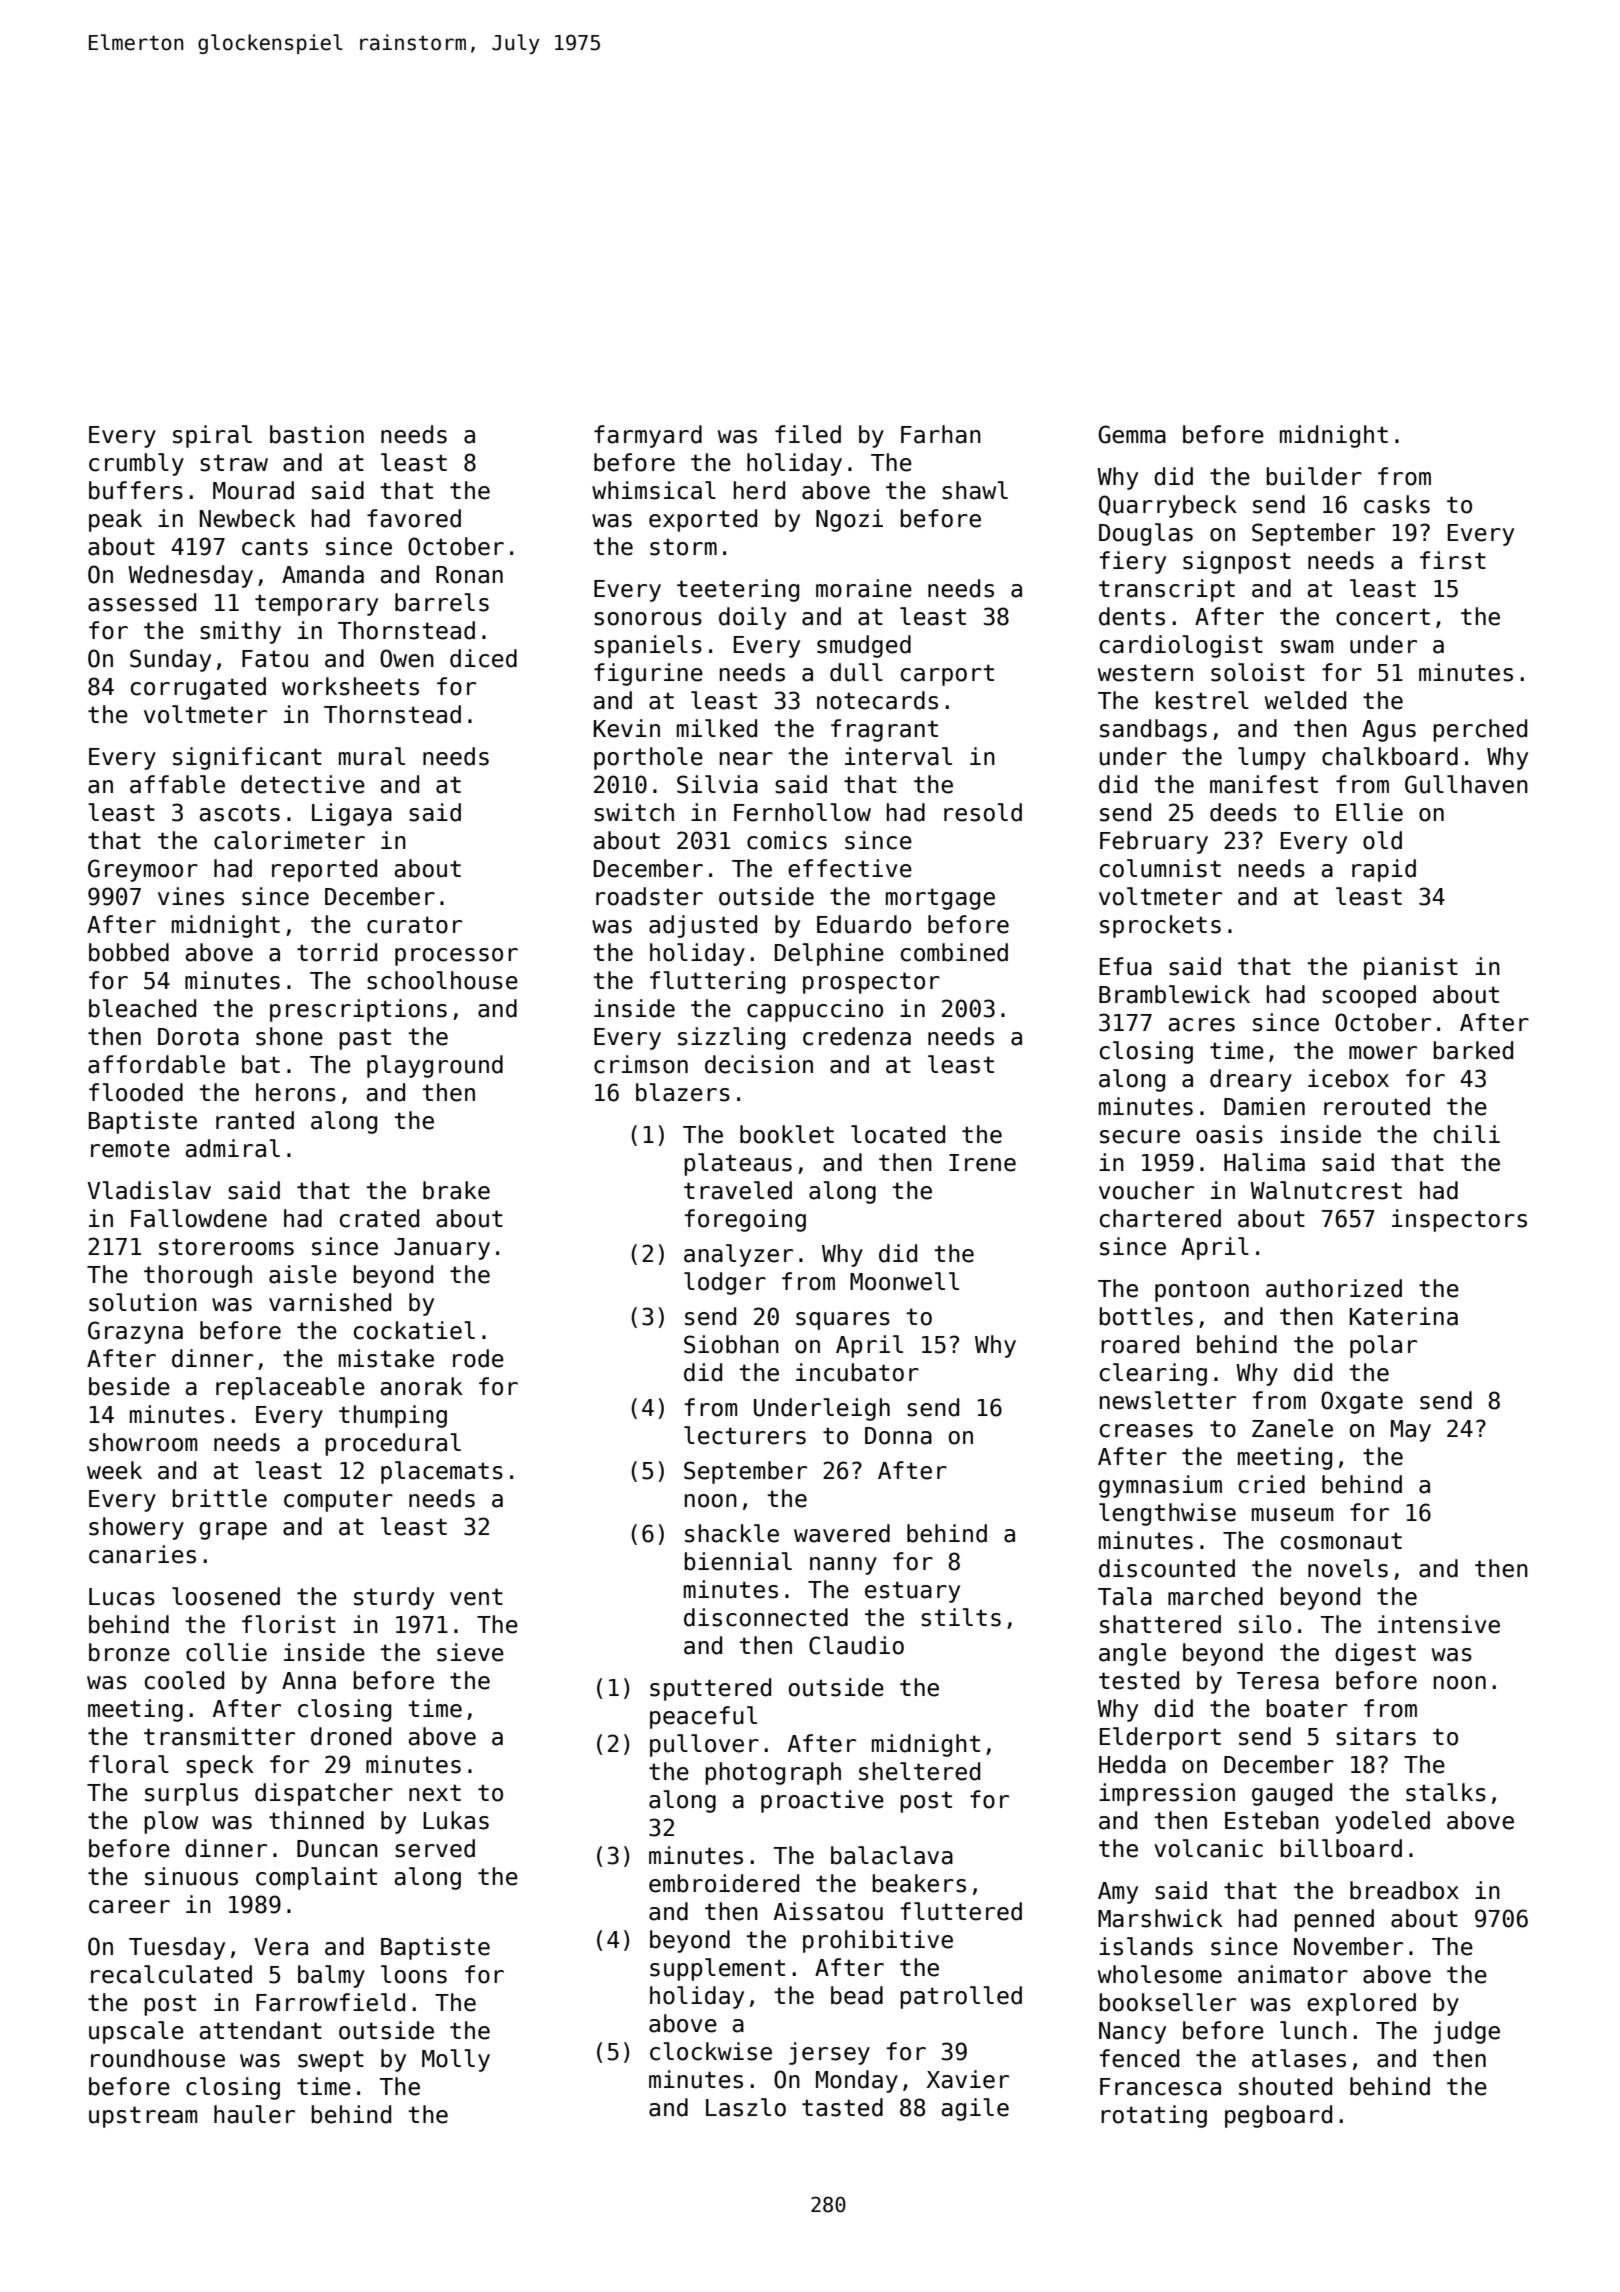 The height and width of the page is (2292, 1620). Describe the element at coordinates (842, 2107) in the page. I see `tasted` at that location.
